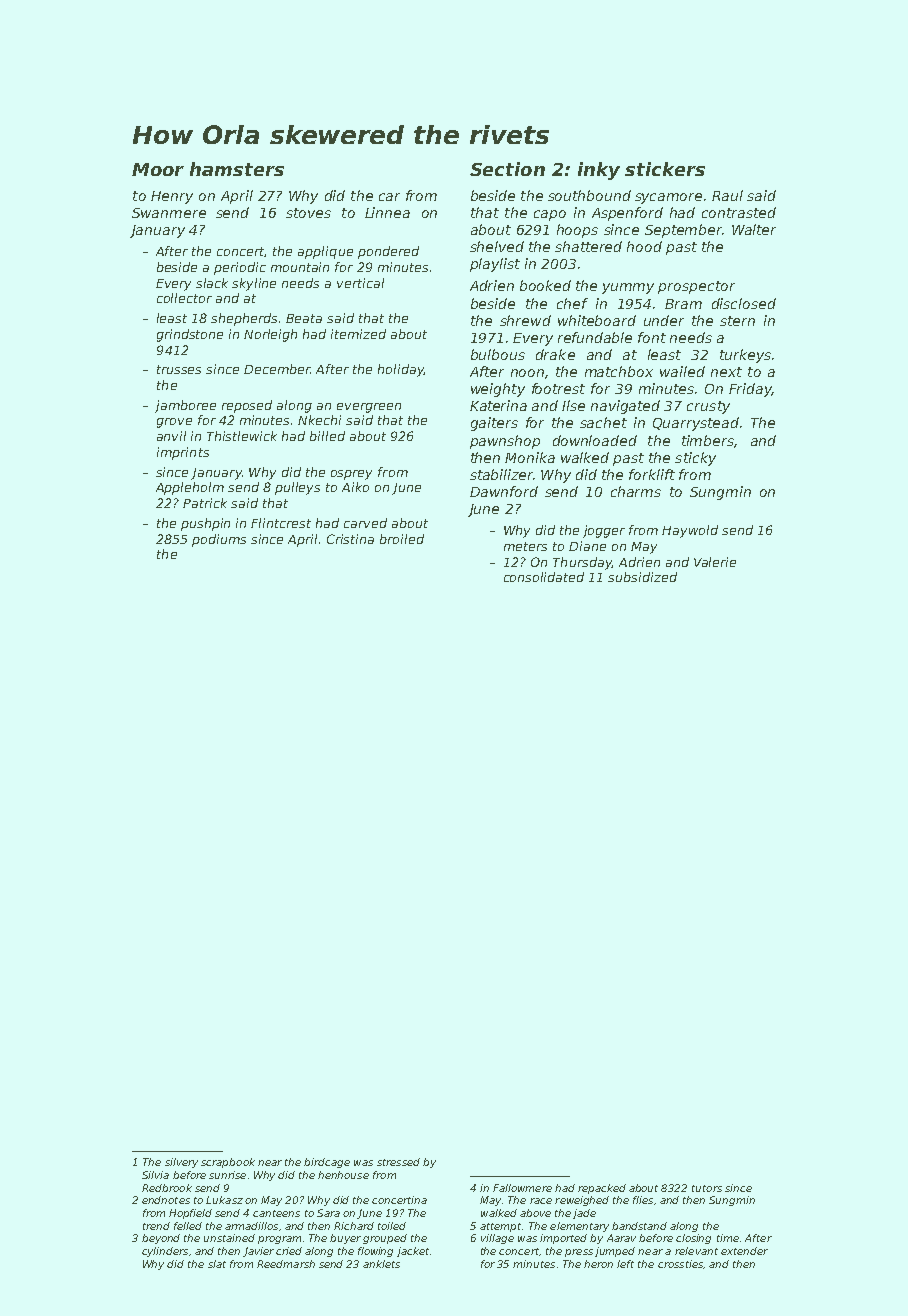  I want to click on subsidized, so click(642, 577).
